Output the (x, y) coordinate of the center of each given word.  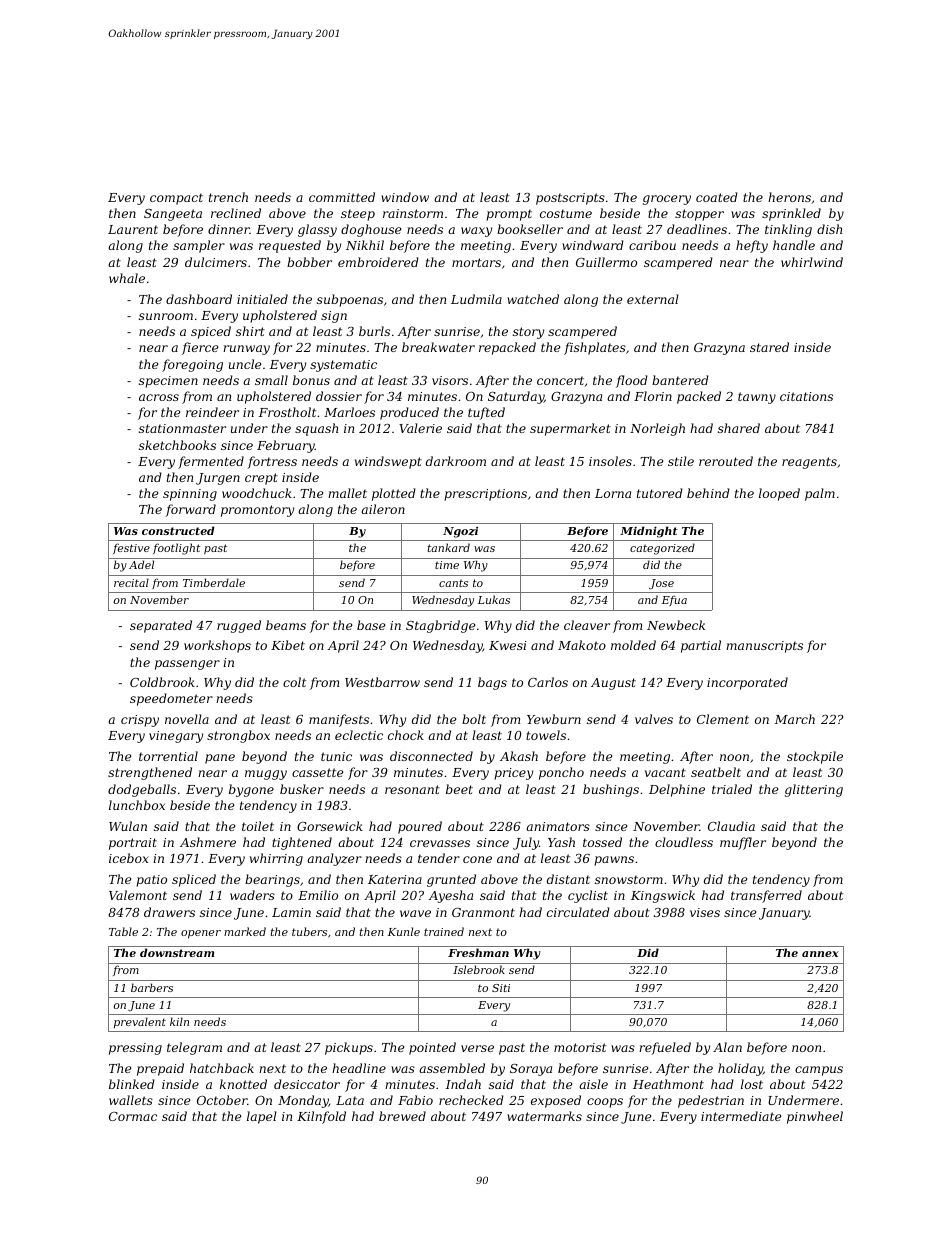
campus (819, 1071)
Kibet (288, 645)
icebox (129, 858)
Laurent (133, 229)
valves (654, 719)
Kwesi (508, 645)
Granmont (483, 912)
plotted (394, 494)
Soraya (531, 1070)
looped (779, 494)
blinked (132, 1084)
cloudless (684, 842)
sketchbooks (177, 445)
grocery (667, 200)
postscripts (570, 199)
